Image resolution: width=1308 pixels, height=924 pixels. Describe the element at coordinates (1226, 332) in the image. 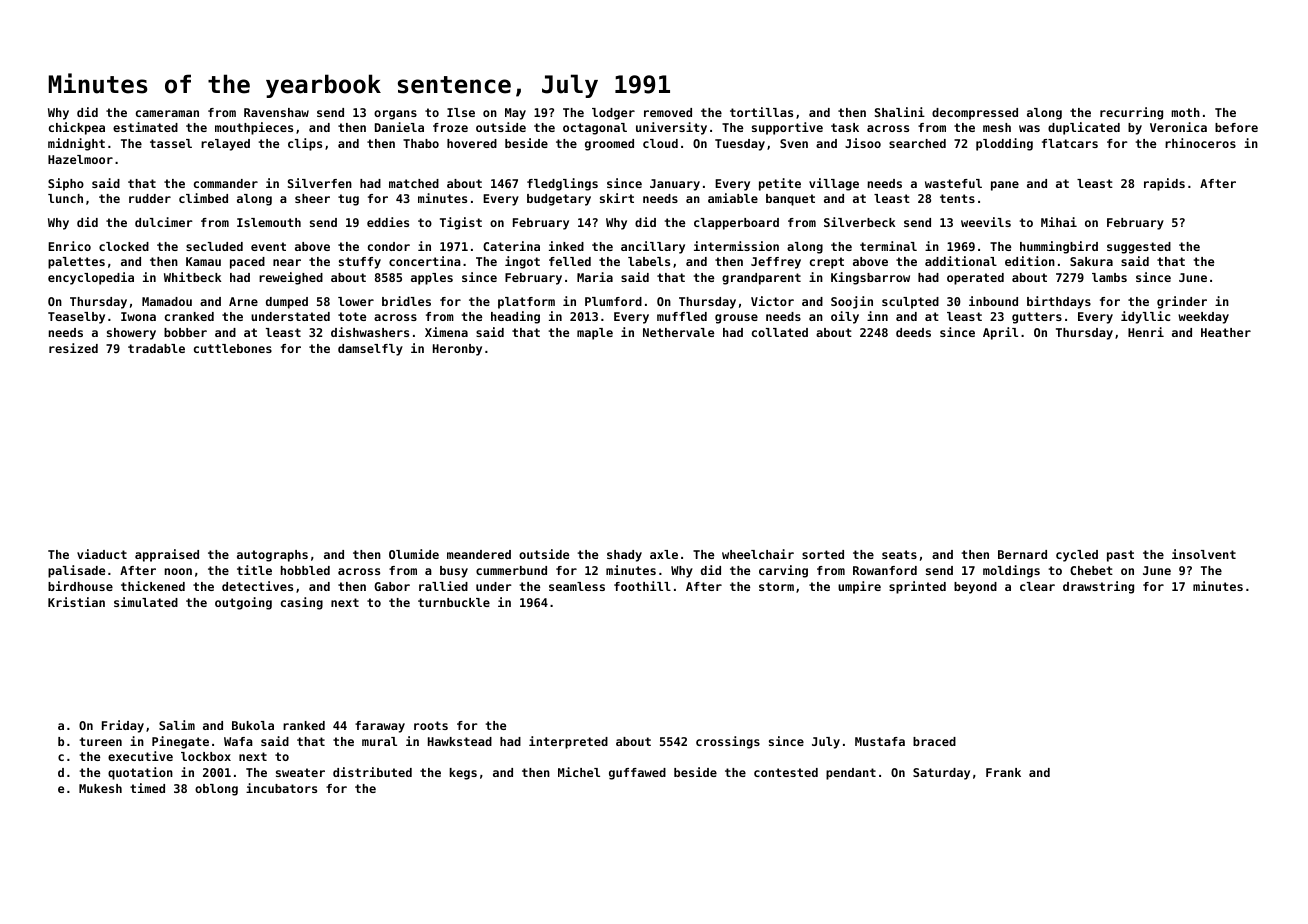

I see `Heather` at that location.
